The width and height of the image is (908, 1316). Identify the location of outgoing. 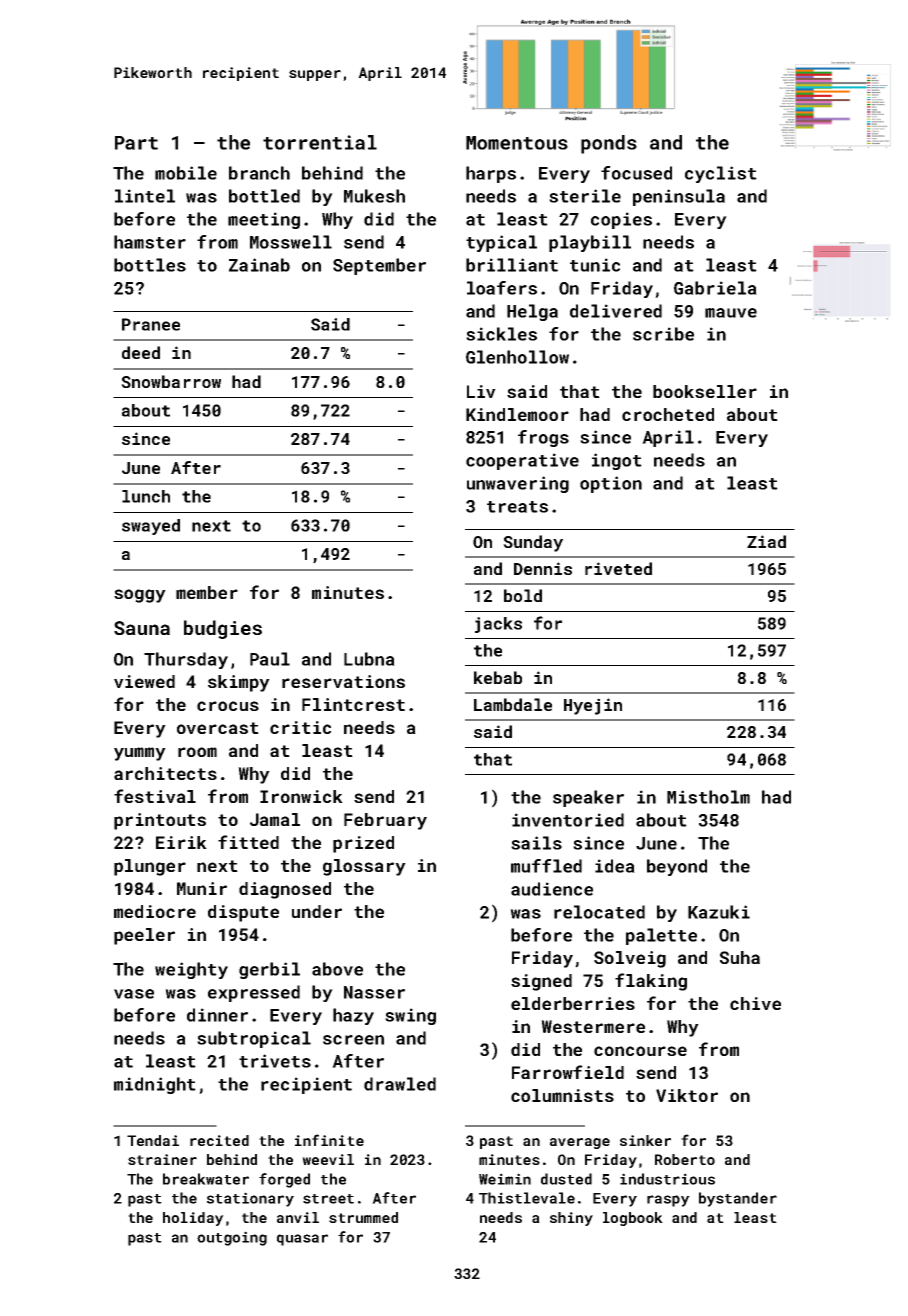
(232, 1238).
